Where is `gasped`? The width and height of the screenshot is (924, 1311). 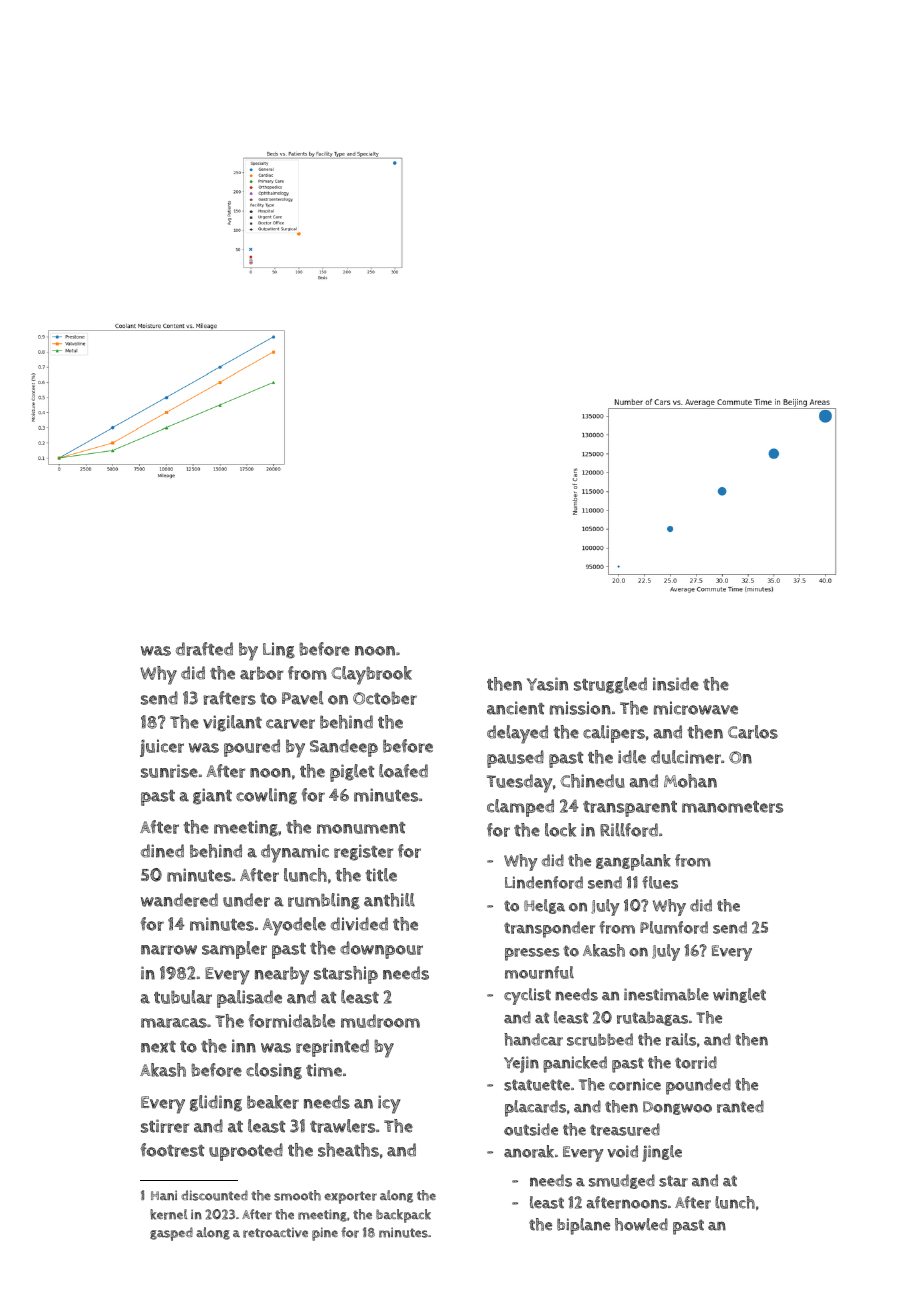
gasped is located at coordinates (171, 1234).
